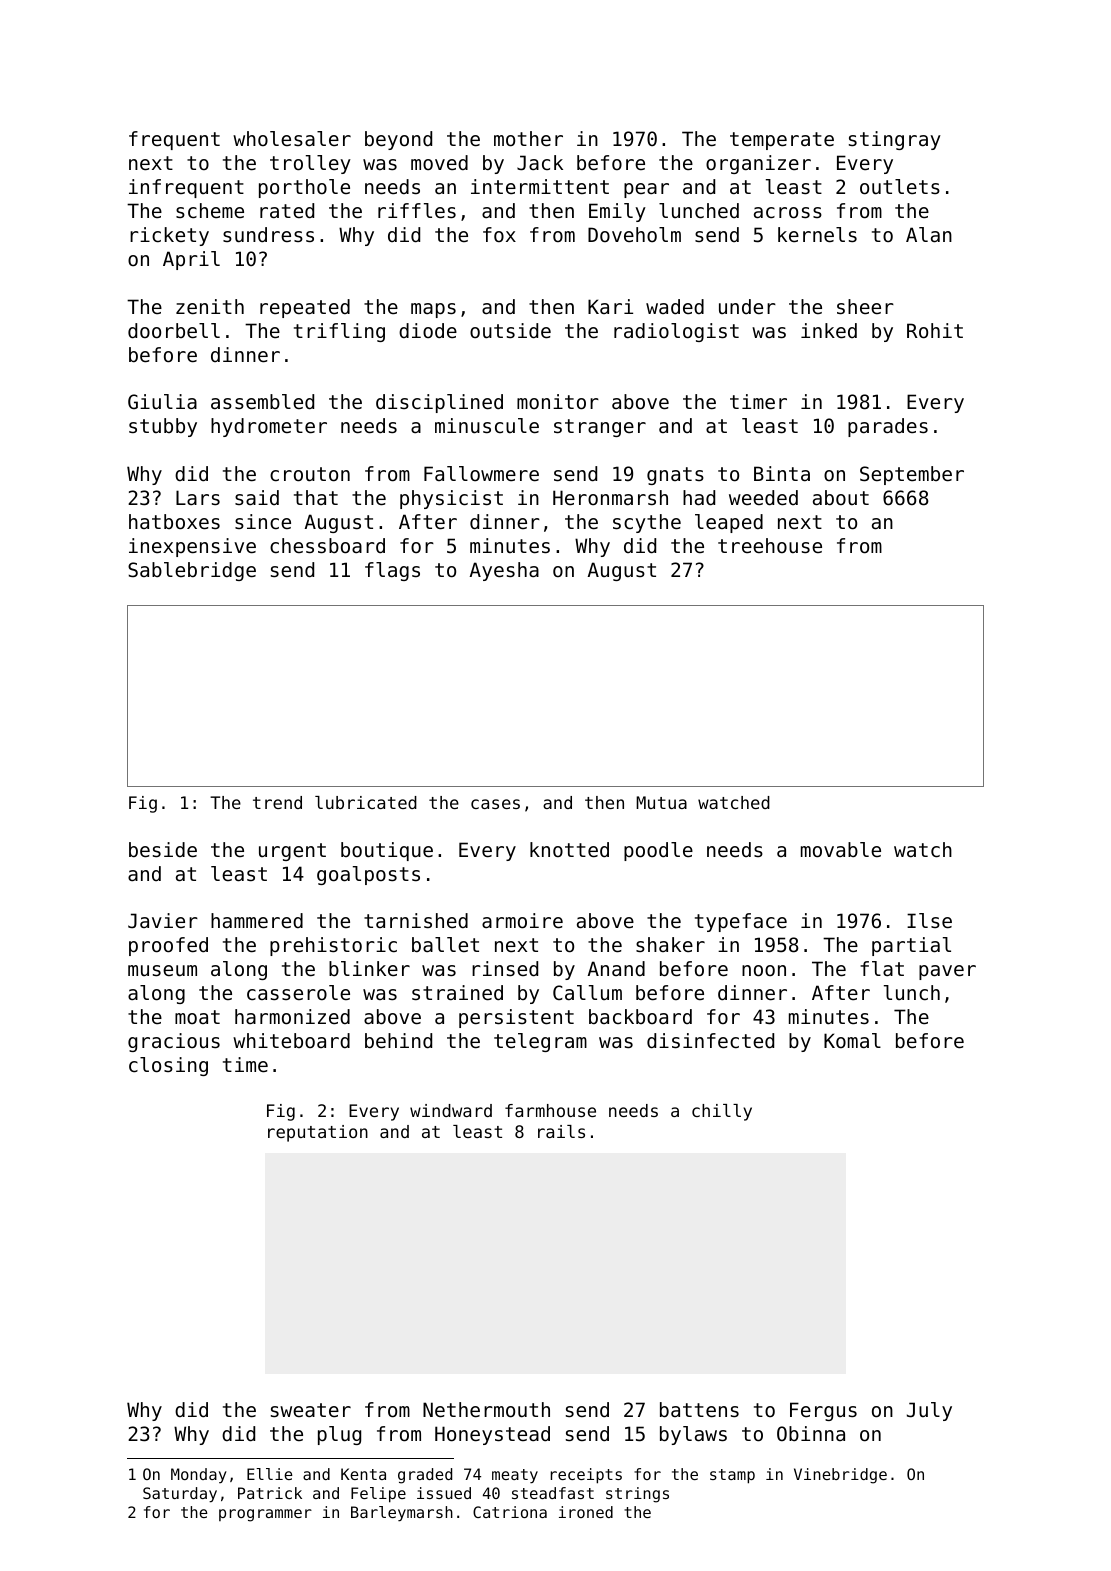 This screenshot has height=1571, width=1111. What do you see at coordinates (699, 1410) in the screenshot?
I see `battens` at bounding box center [699, 1410].
